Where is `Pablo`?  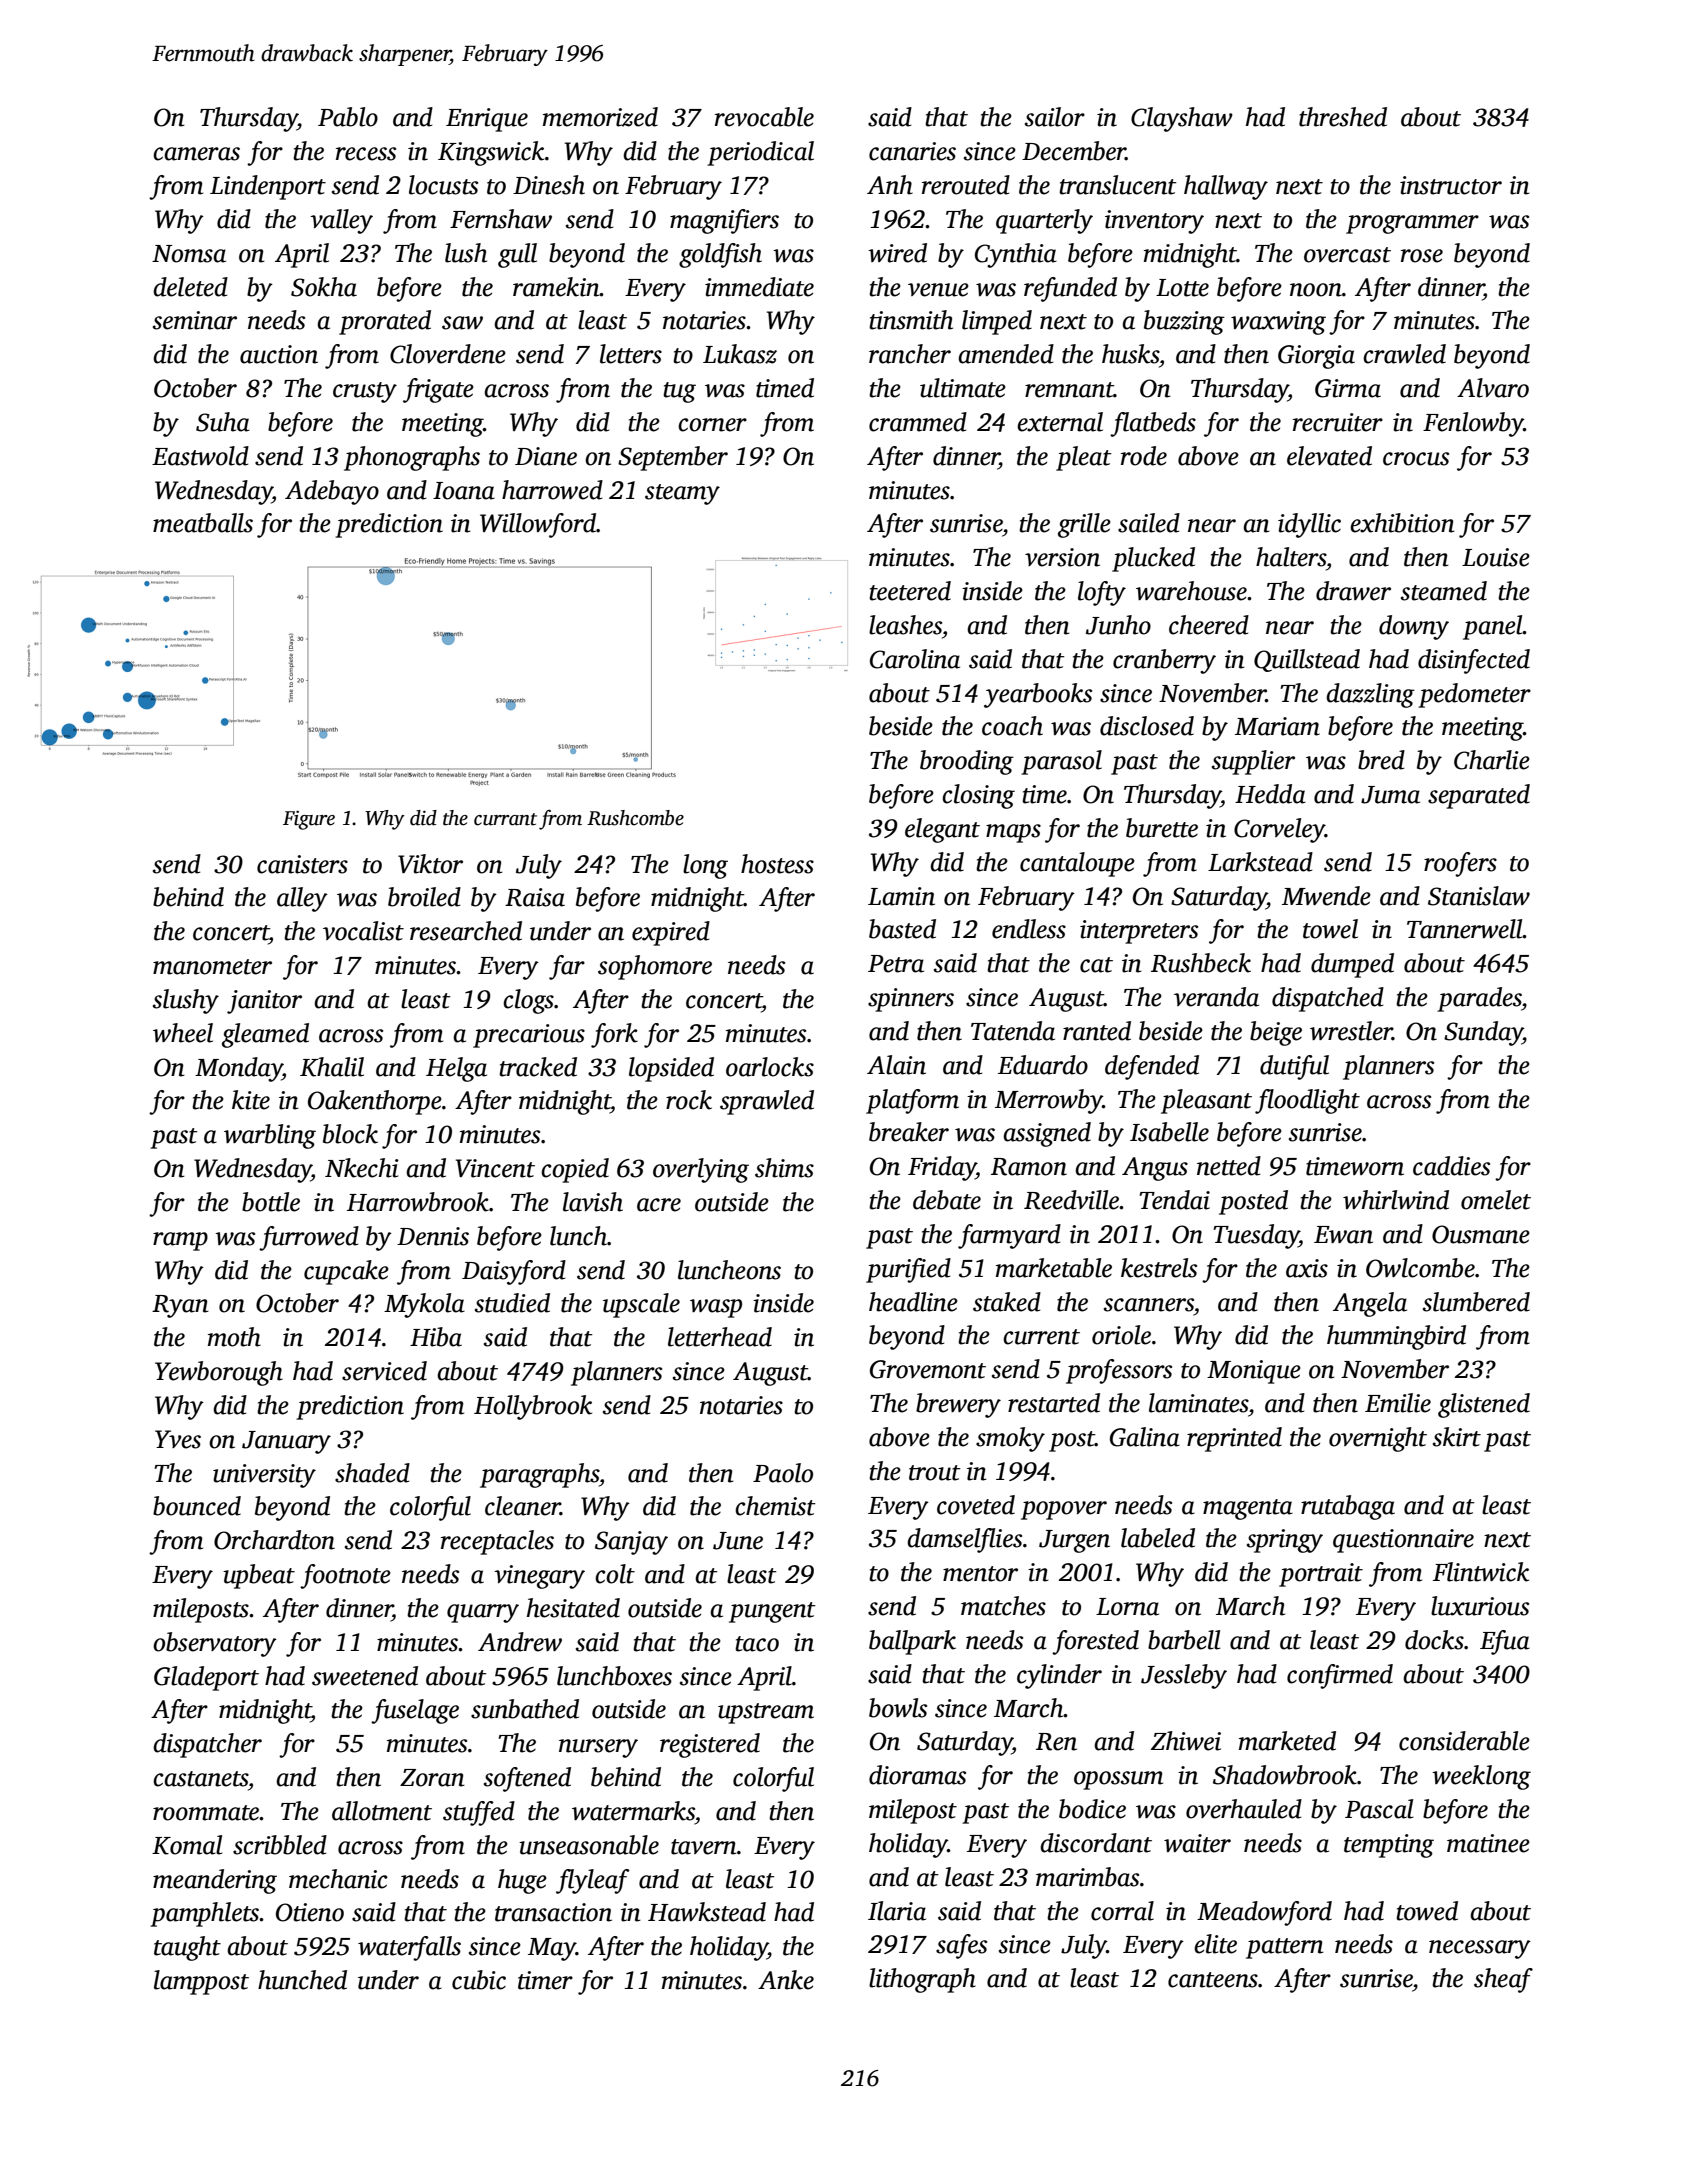
Pablo is located at coordinates (348, 117).
